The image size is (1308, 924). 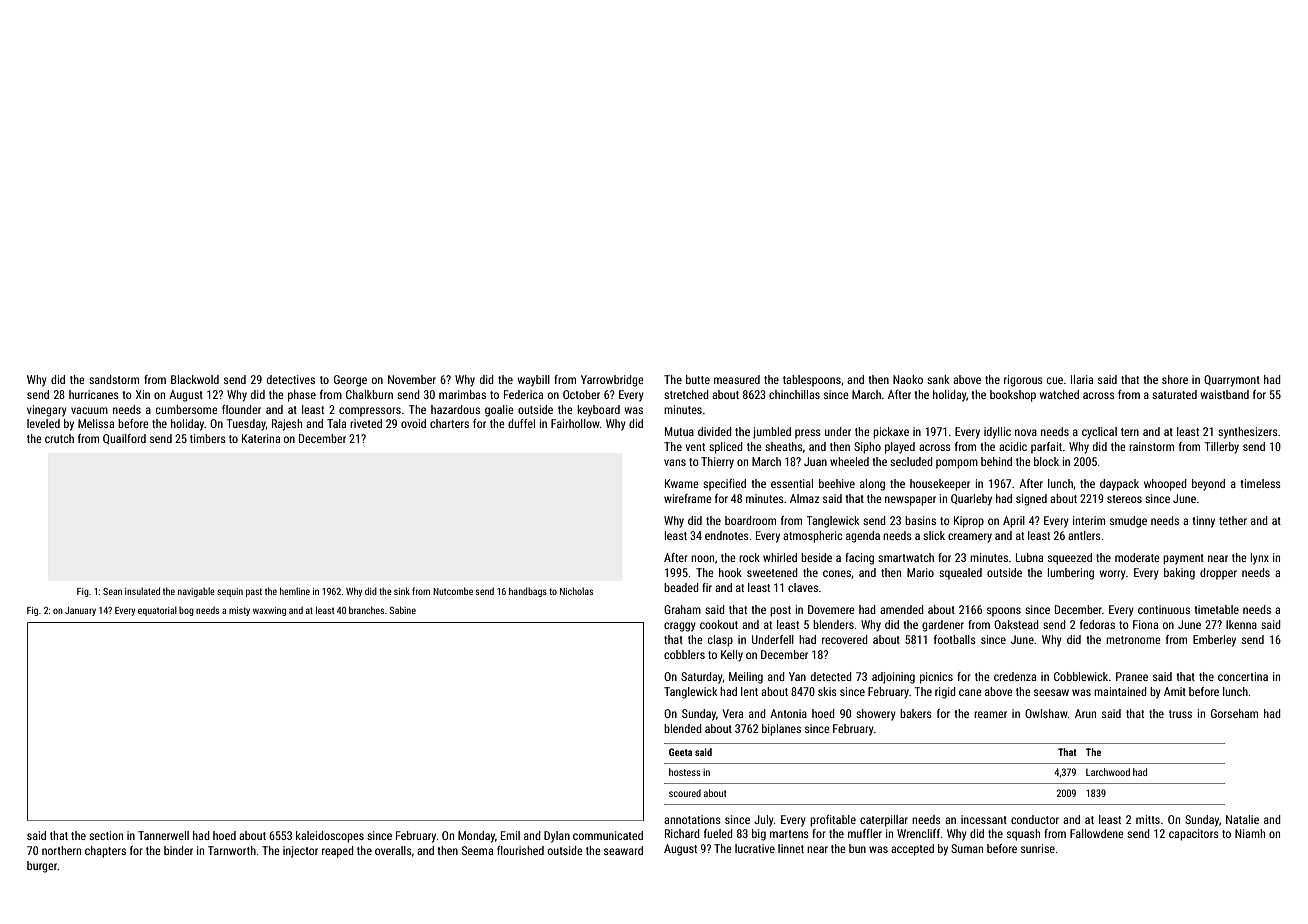 What do you see at coordinates (528, 592) in the screenshot?
I see `handbags` at bounding box center [528, 592].
